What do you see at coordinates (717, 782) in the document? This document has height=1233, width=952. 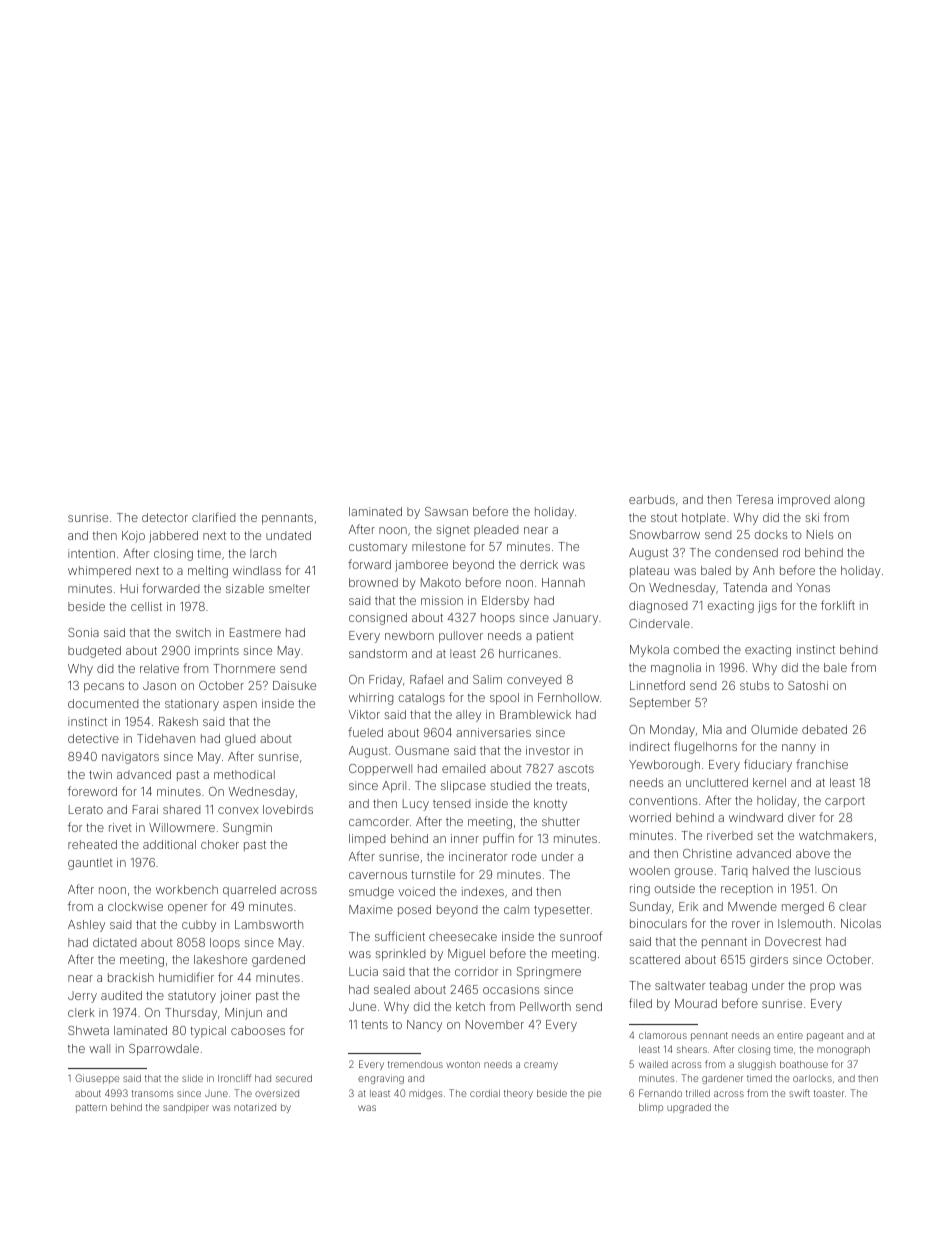 I see `uncluttered` at bounding box center [717, 782].
